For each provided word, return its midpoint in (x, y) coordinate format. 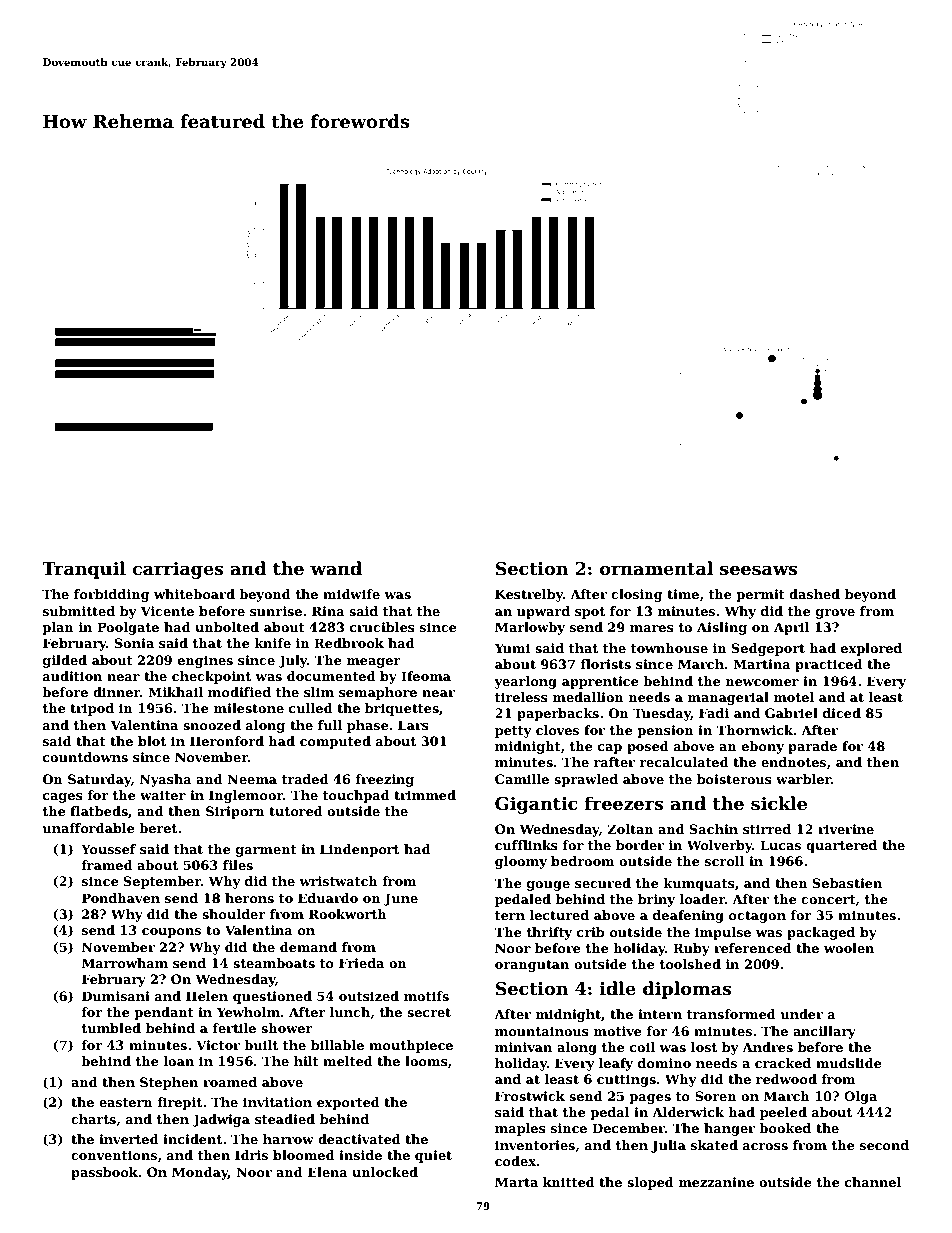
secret (429, 1012)
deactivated (359, 1139)
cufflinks (526, 845)
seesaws (758, 570)
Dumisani (116, 996)
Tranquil (84, 570)
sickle (779, 803)
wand (336, 568)
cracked (783, 1063)
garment (266, 851)
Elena (328, 1172)
